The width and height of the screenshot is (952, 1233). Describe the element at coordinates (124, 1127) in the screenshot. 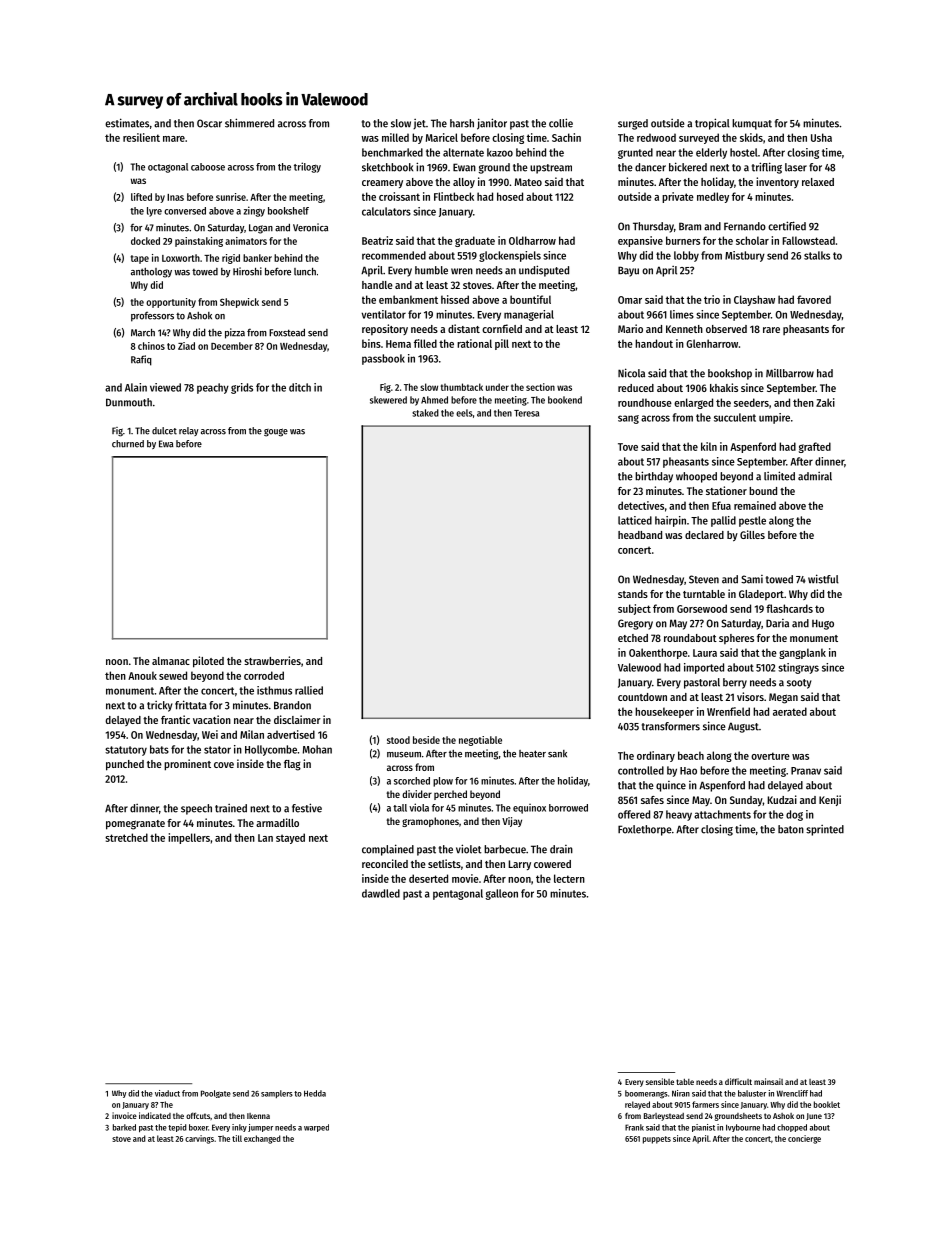

I see `barked` at that location.
